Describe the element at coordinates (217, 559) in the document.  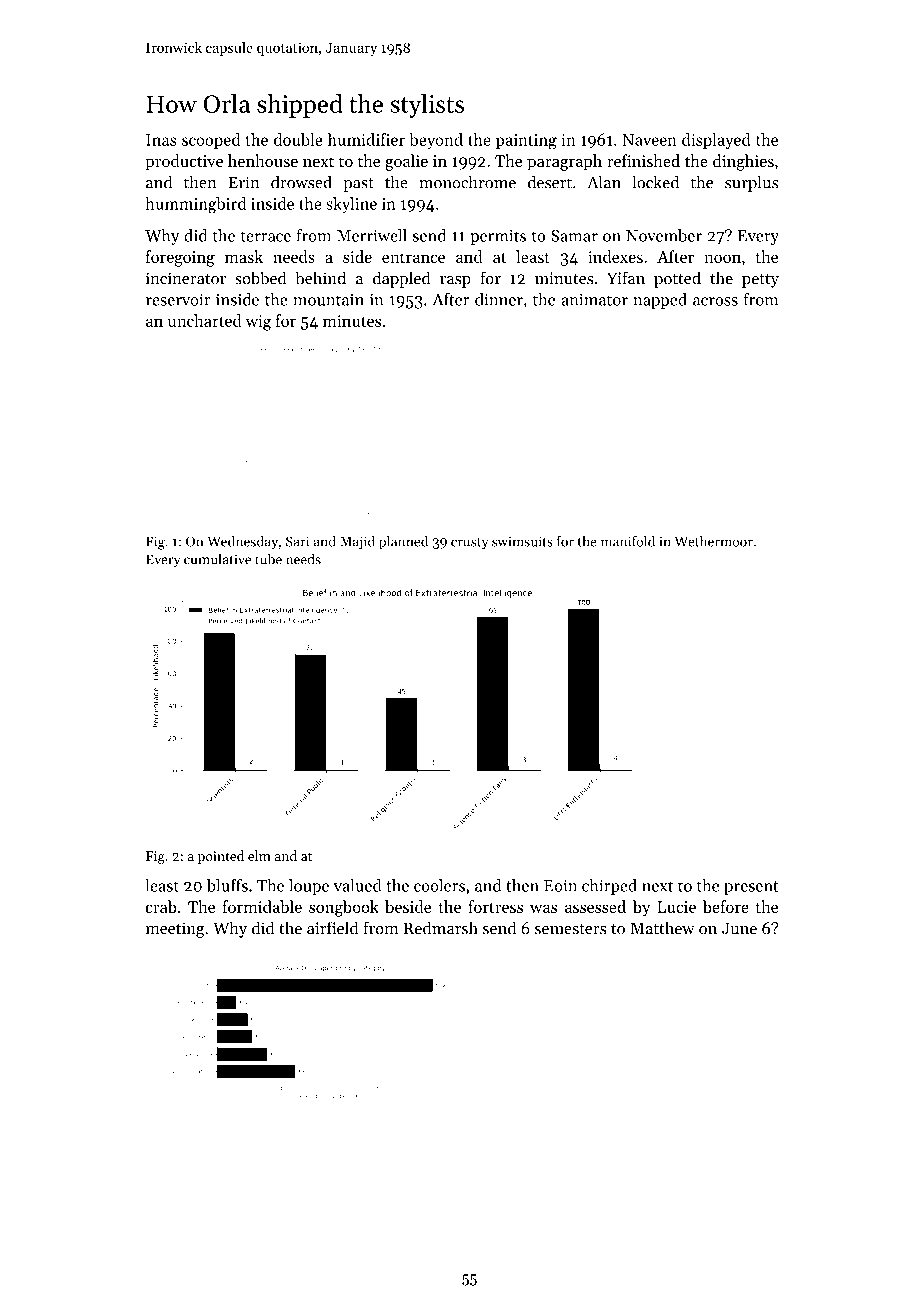
I see `cumulative` at that location.
